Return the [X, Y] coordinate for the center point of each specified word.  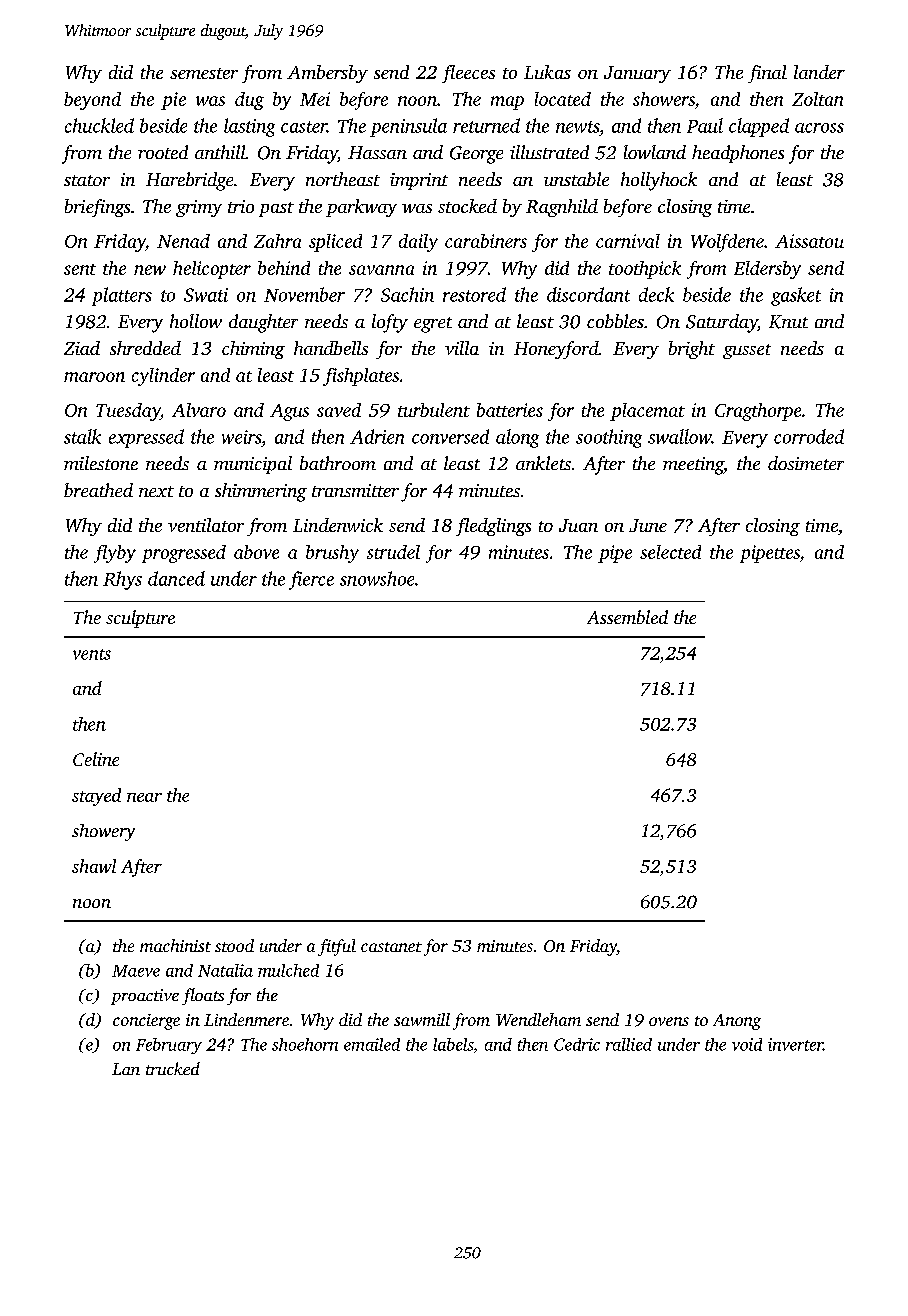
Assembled [627, 617]
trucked [173, 1068]
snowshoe [377, 578]
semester [204, 73]
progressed [184, 554]
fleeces [468, 74]
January [637, 74]
